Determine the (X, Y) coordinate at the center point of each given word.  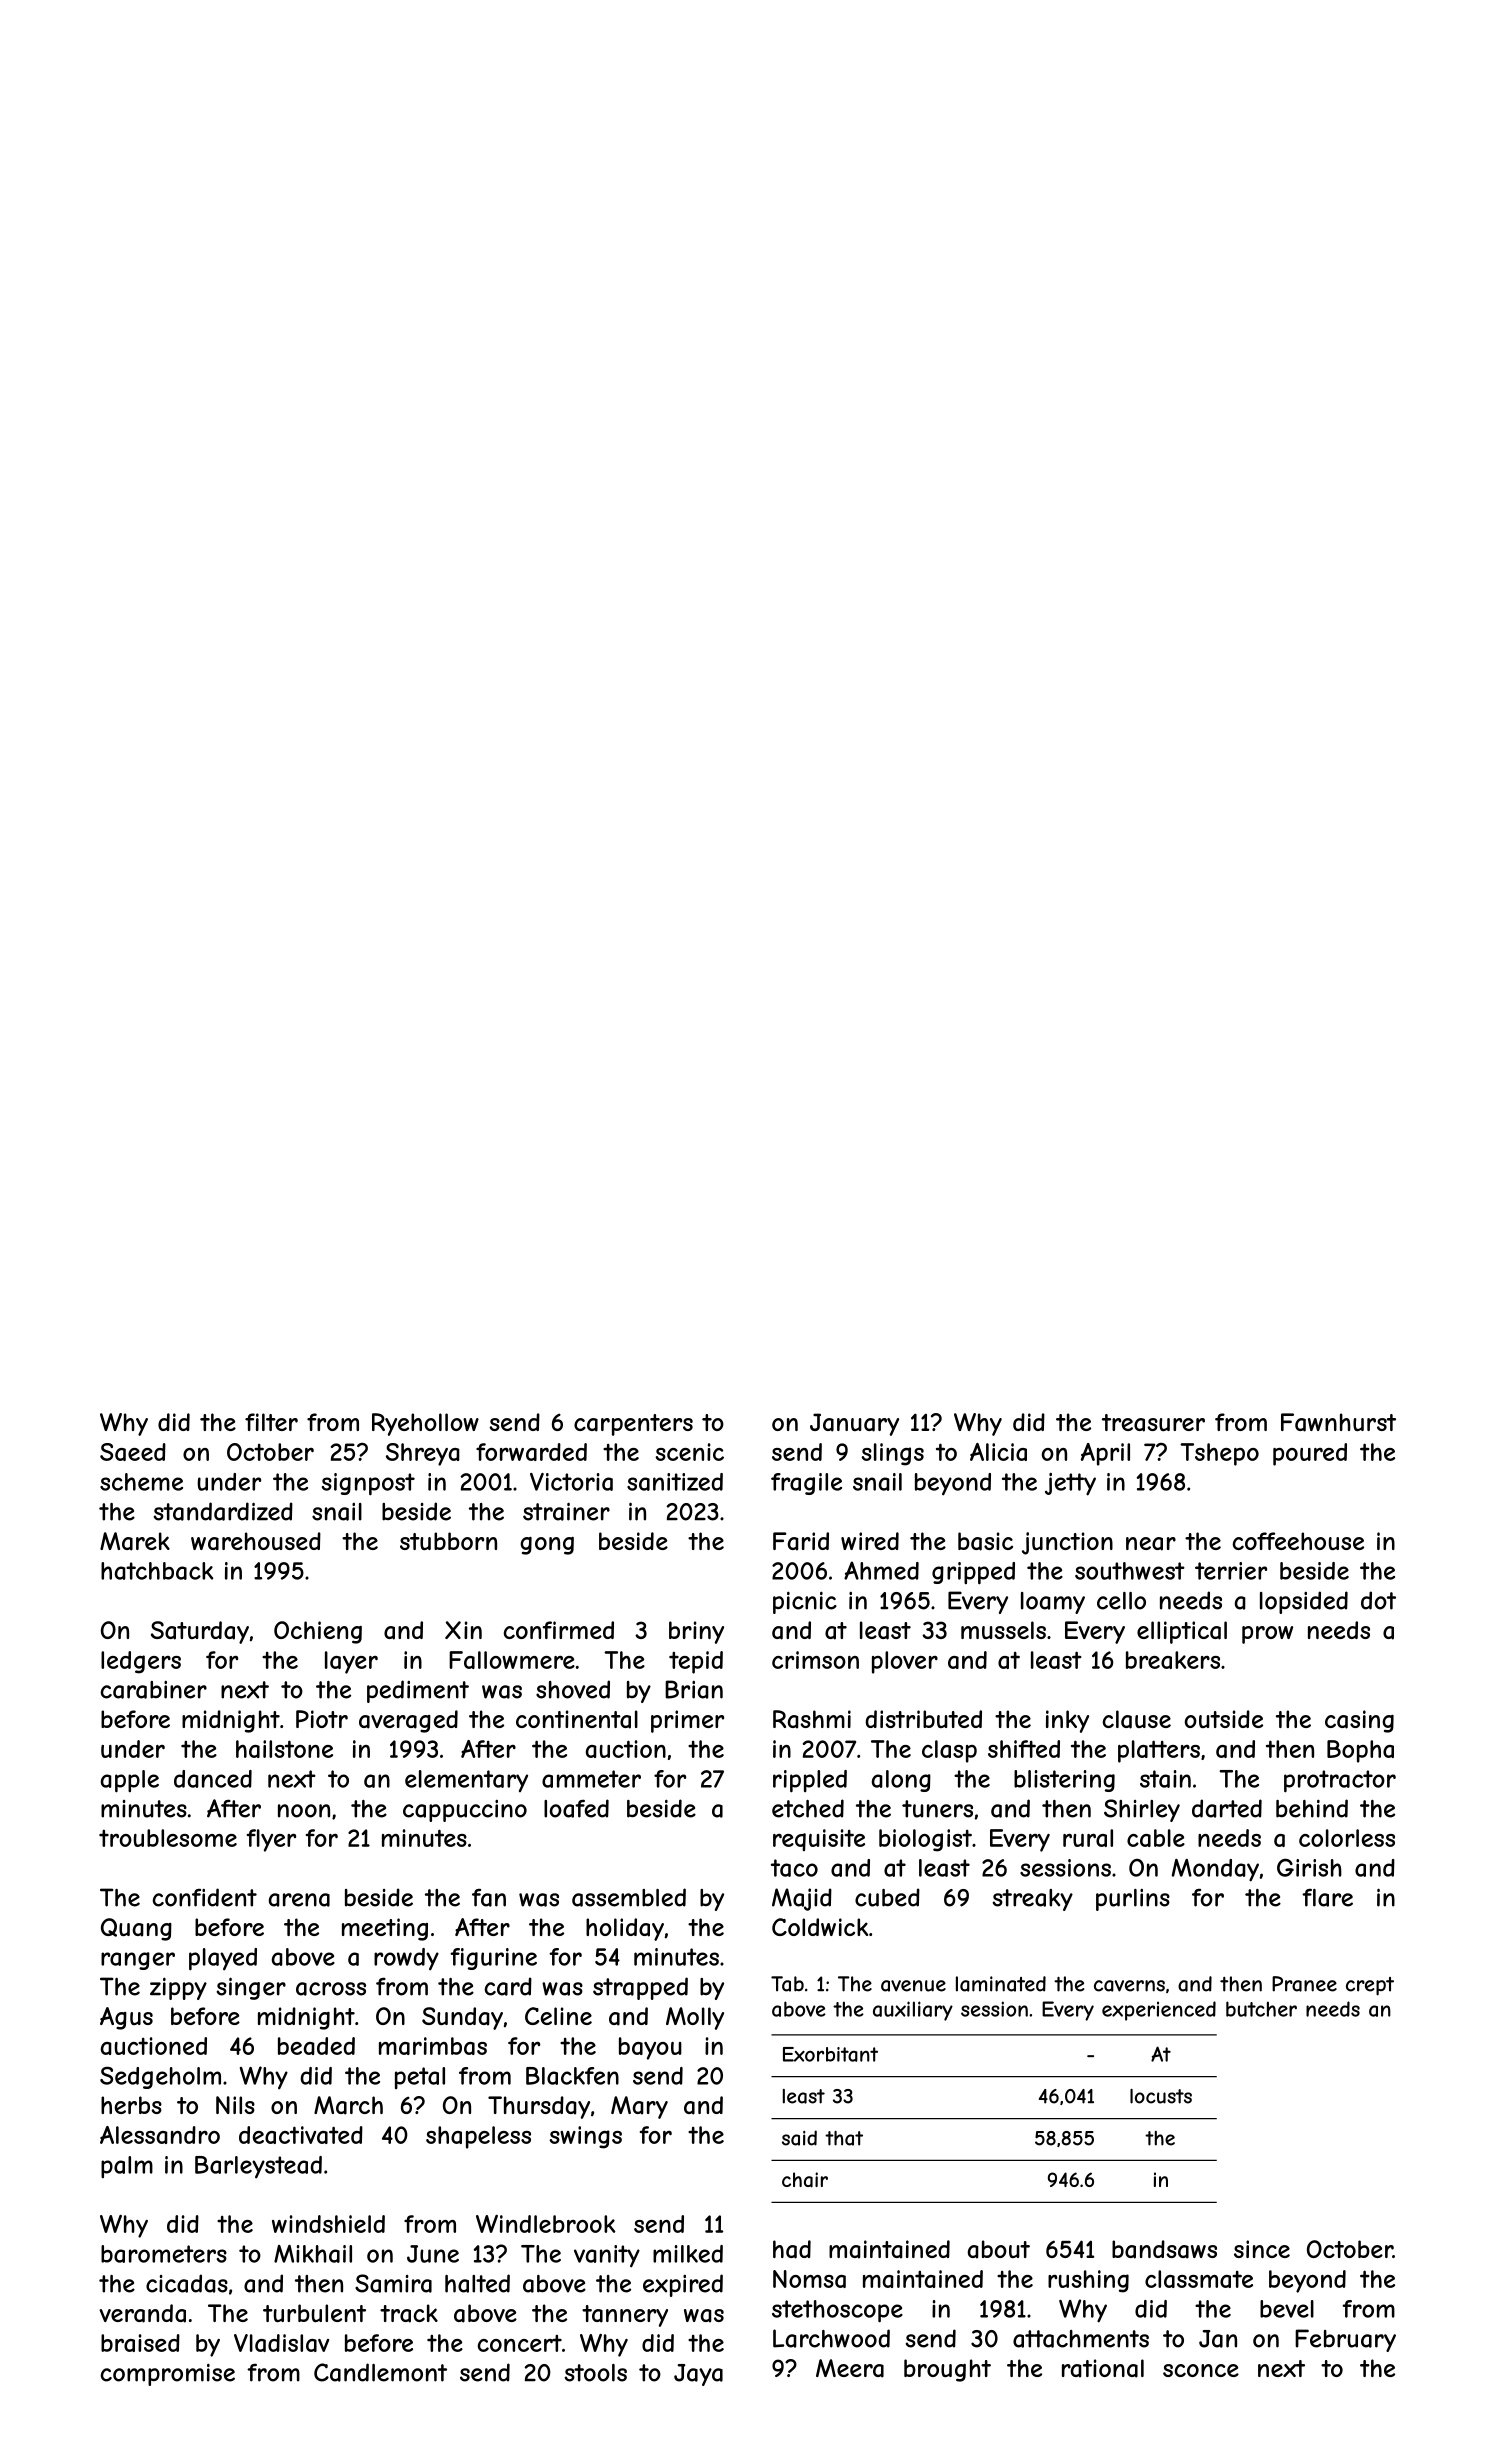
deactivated (301, 2135)
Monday (1215, 1870)
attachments (1081, 2339)
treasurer (1153, 1423)
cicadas (187, 2283)
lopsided (1304, 1602)
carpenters (633, 1425)
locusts (1161, 2096)
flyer (271, 1840)
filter (271, 1422)
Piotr (322, 1719)
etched (808, 1808)
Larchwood (831, 2338)
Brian (694, 1689)
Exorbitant (830, 2054)
